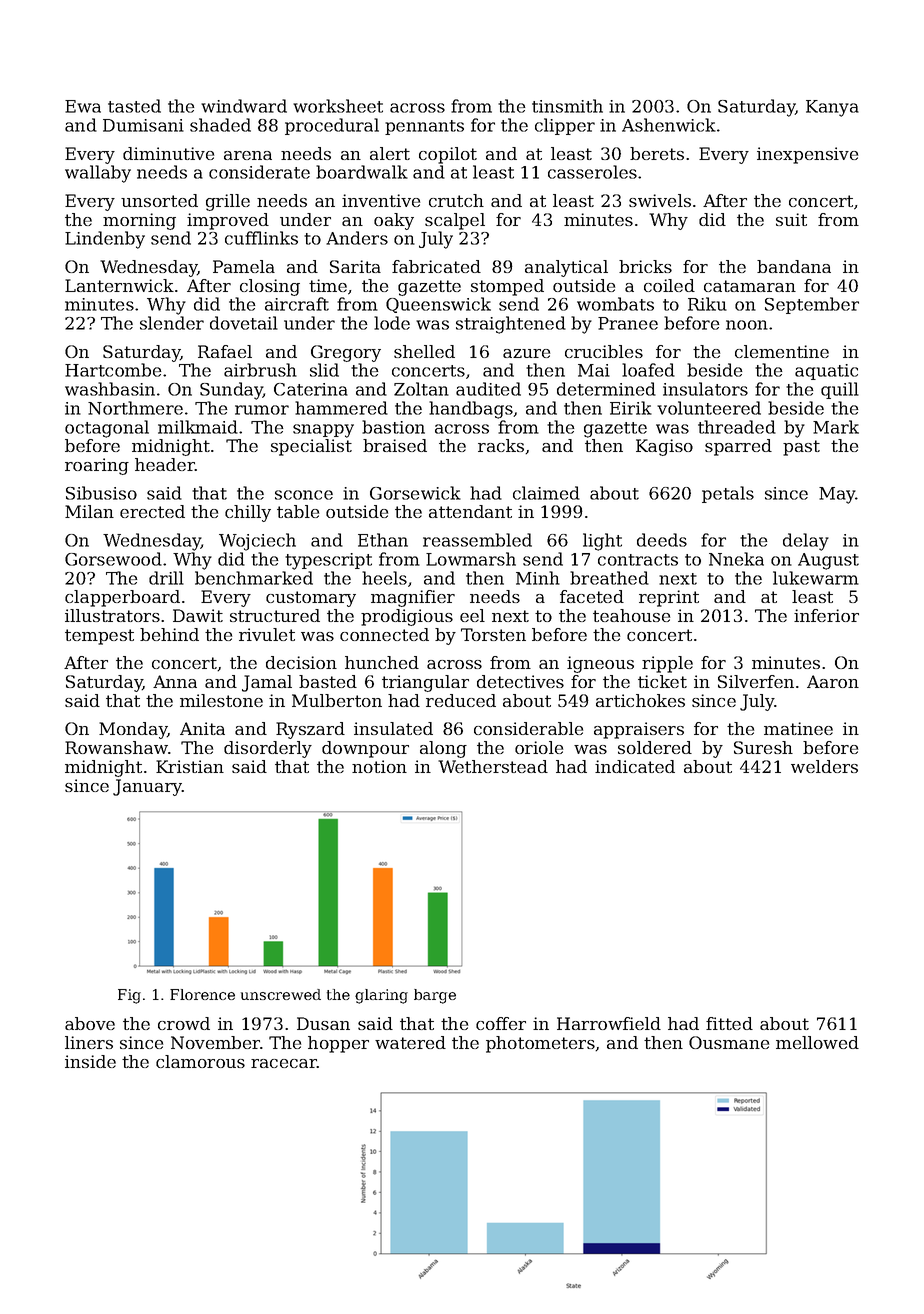  What do you see at coordinates (635, 766) in the document?
I see `indicated` at bounding box center [635, 766].
